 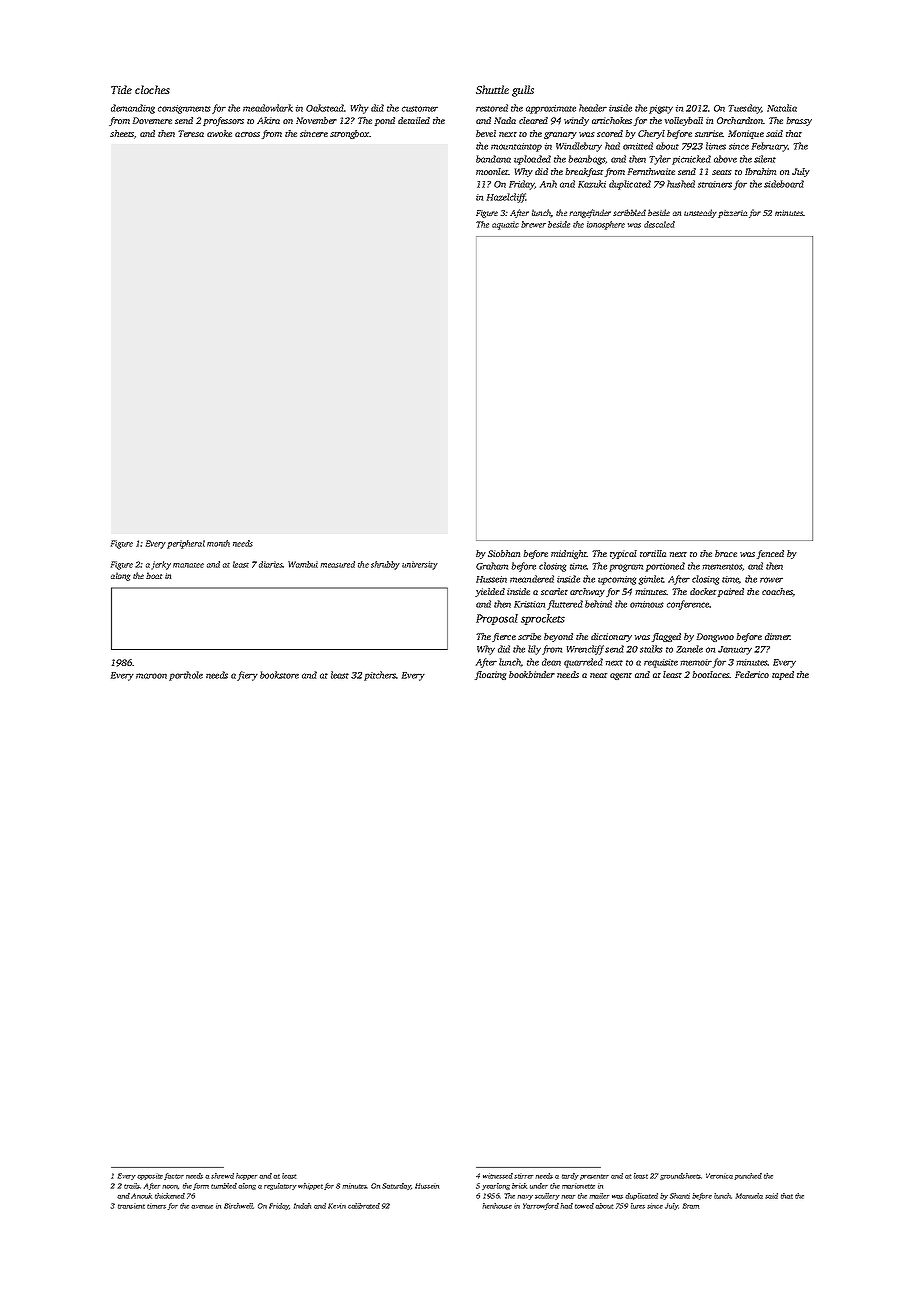 What do you see at coordinates (380, 676) in the screenshot?
I see `pitchers` at bounding box center [380, 676].
